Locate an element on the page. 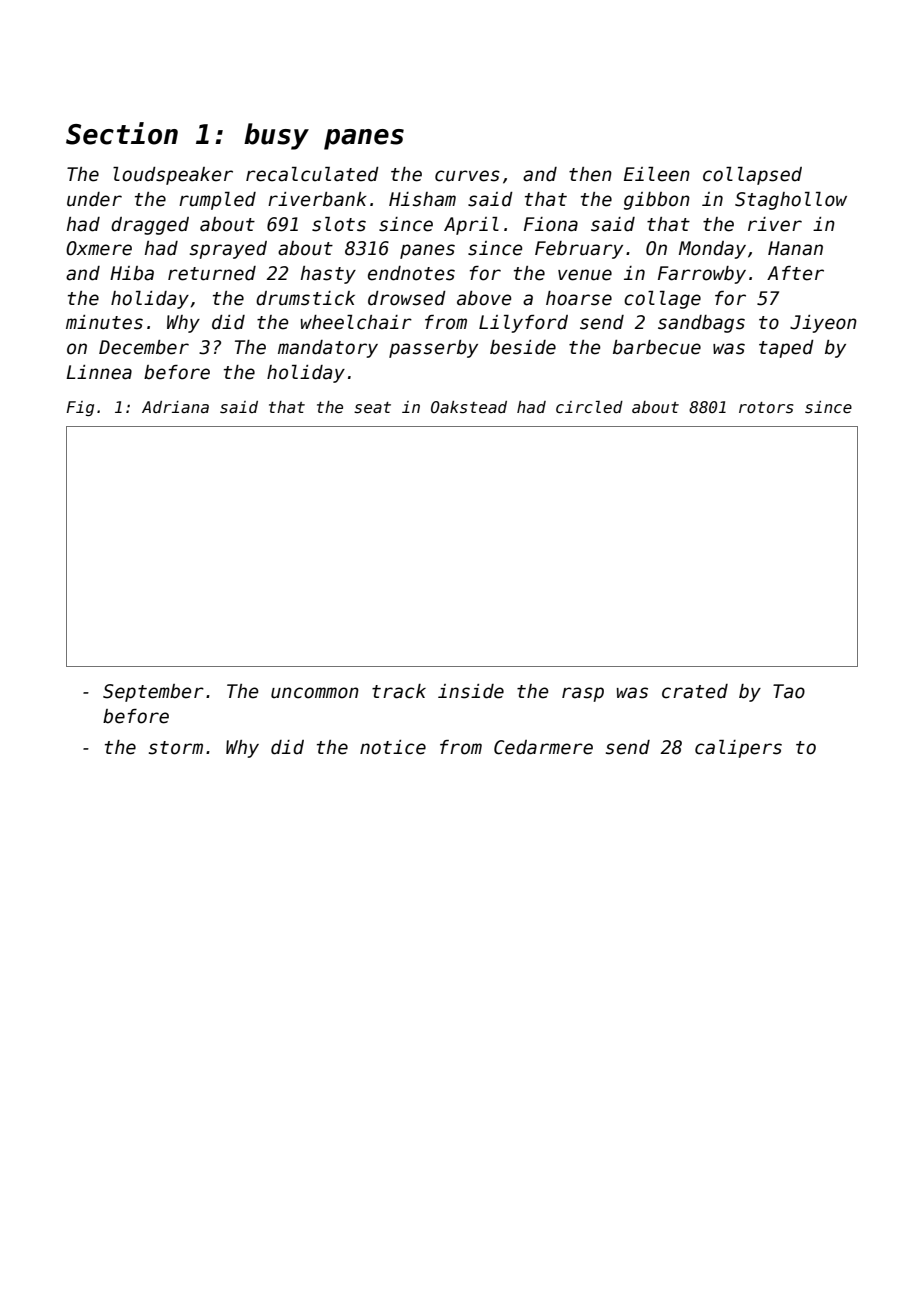 The width and height of the document is (924, 1314). Cedarmere is located at coordinates (543, 747).
